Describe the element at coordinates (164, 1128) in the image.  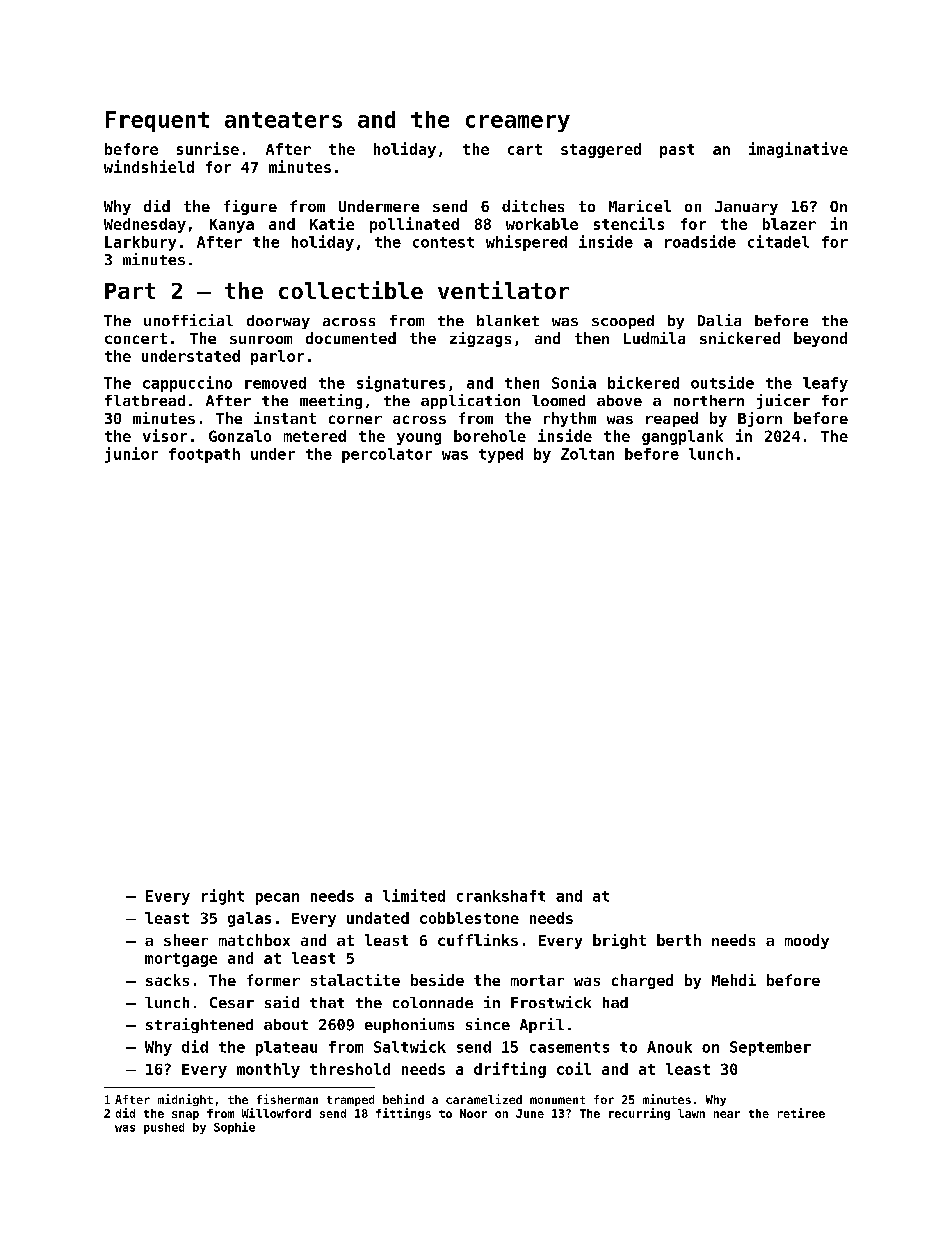
I see `pushed` at that location.
